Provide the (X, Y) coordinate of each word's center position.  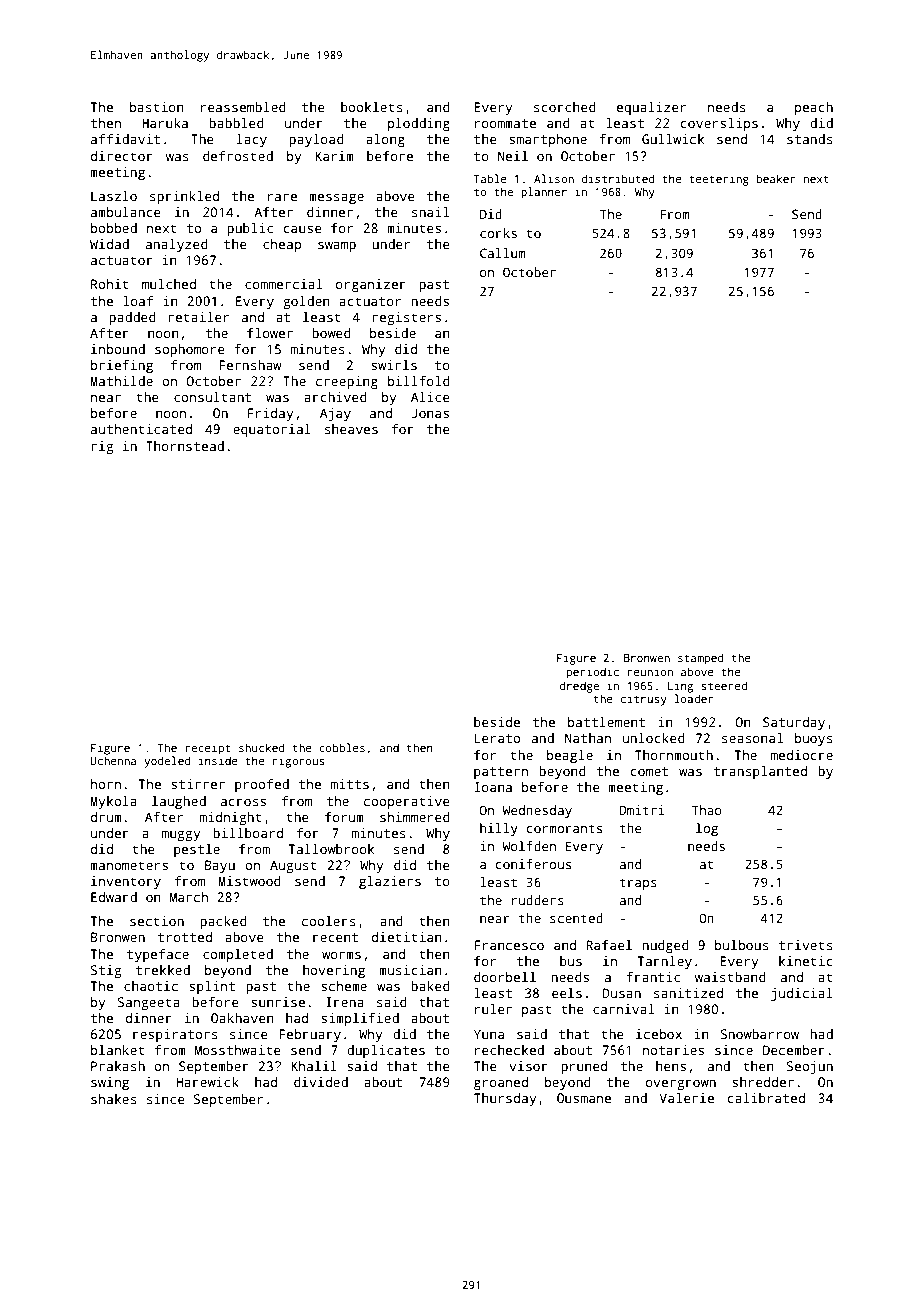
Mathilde (121, 381)
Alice (430, 397)
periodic (593, 673)
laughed (179, 802)
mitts (350, 784)
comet (649, 771)
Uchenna (113, 760)
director (122, 156)
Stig (106, 971)
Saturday (794, 723)
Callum (503, 253)
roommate (505, 123)
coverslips (719, 124)
